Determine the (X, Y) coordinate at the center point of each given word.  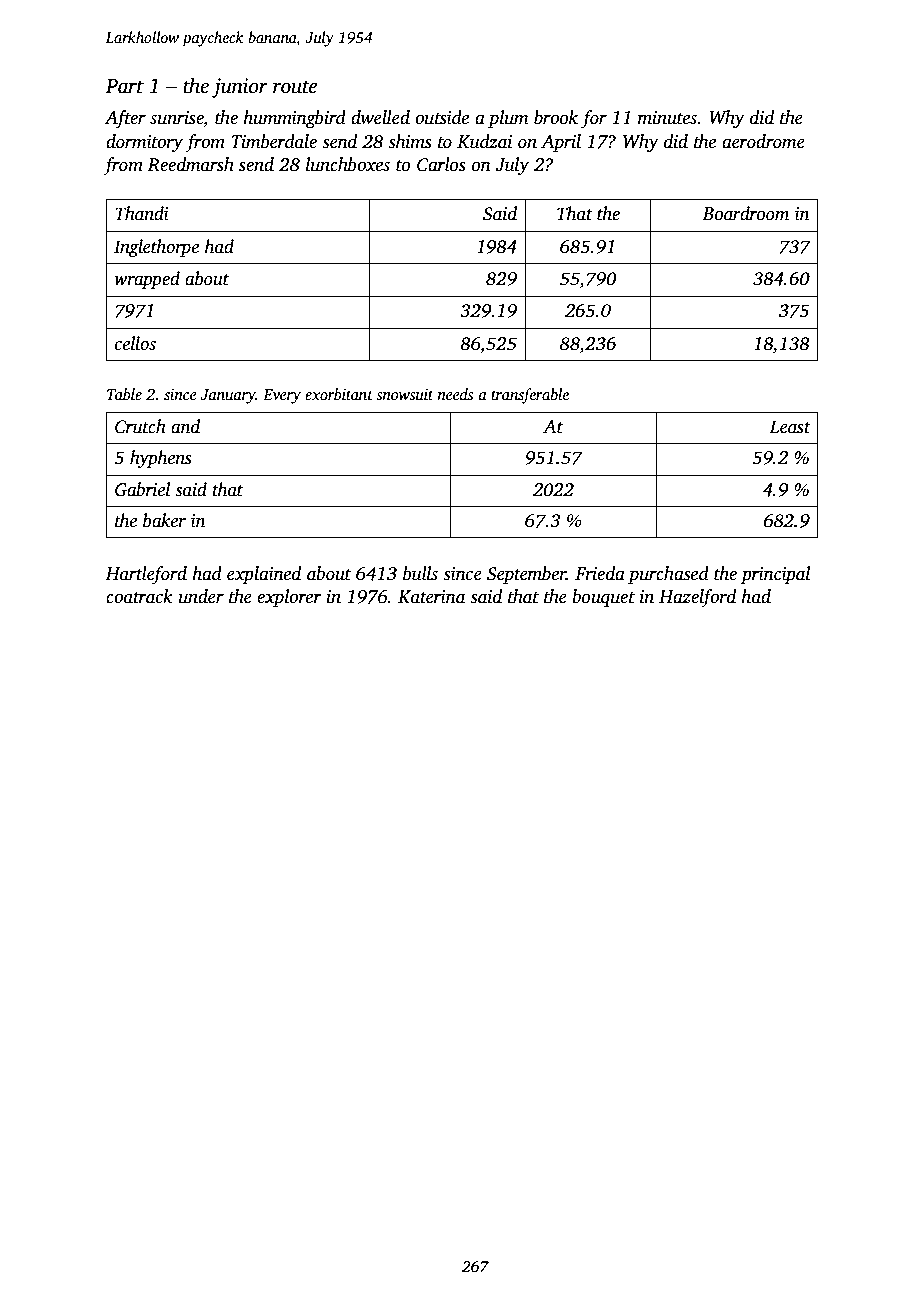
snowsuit (405, 394)
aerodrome (763, 141)
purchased (668, 575)
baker (164, 520)
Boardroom (745, 213)
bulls (420, 573)
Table (124, 394)
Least (790, 427)
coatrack (139, 596)
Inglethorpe (156, 248)
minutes (667, 118)
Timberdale (274, 141)
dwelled (380, 117)
